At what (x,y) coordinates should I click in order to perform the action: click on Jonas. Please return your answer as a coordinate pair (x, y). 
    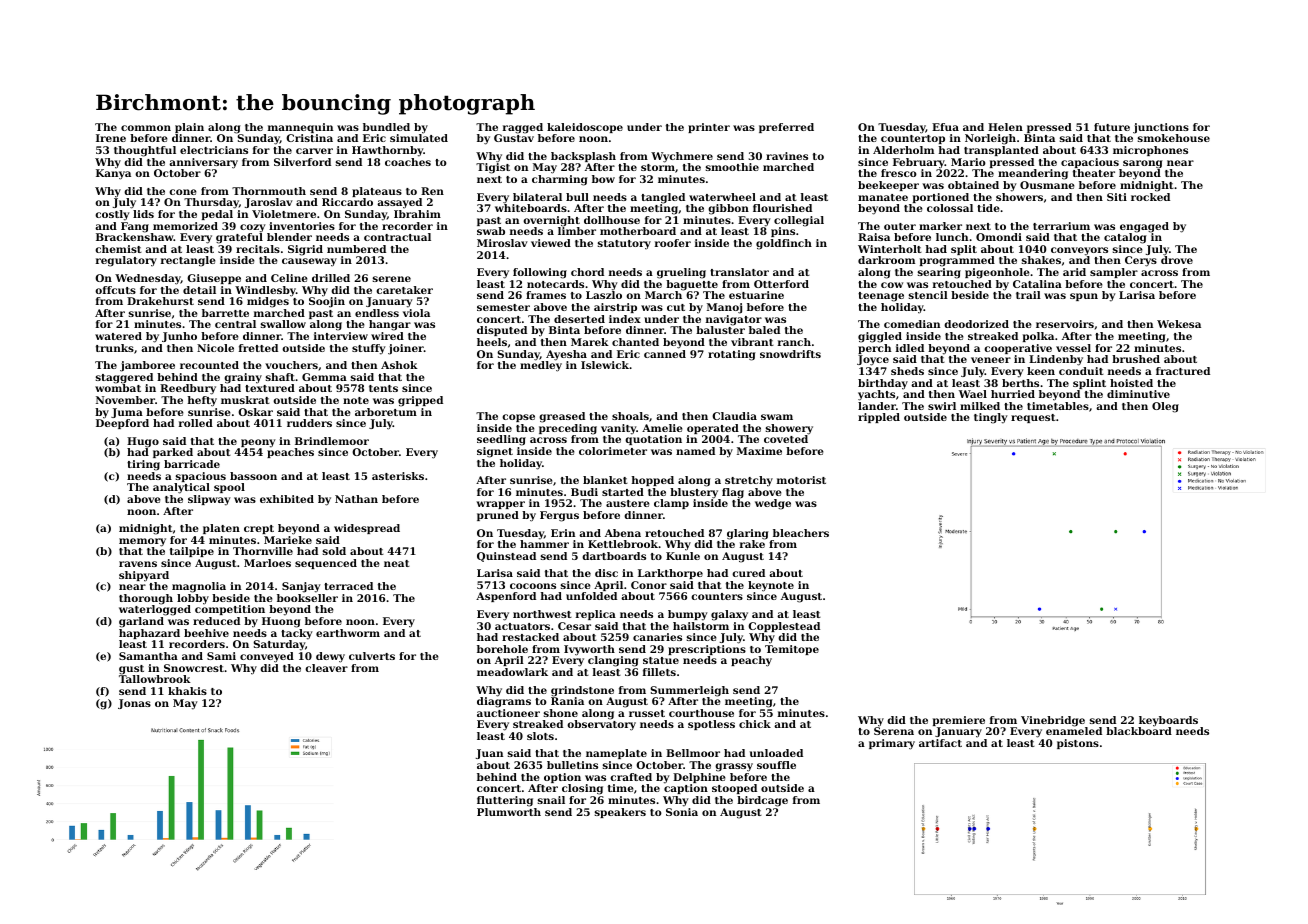
    Looking at the image, I should click on (134, 704).
